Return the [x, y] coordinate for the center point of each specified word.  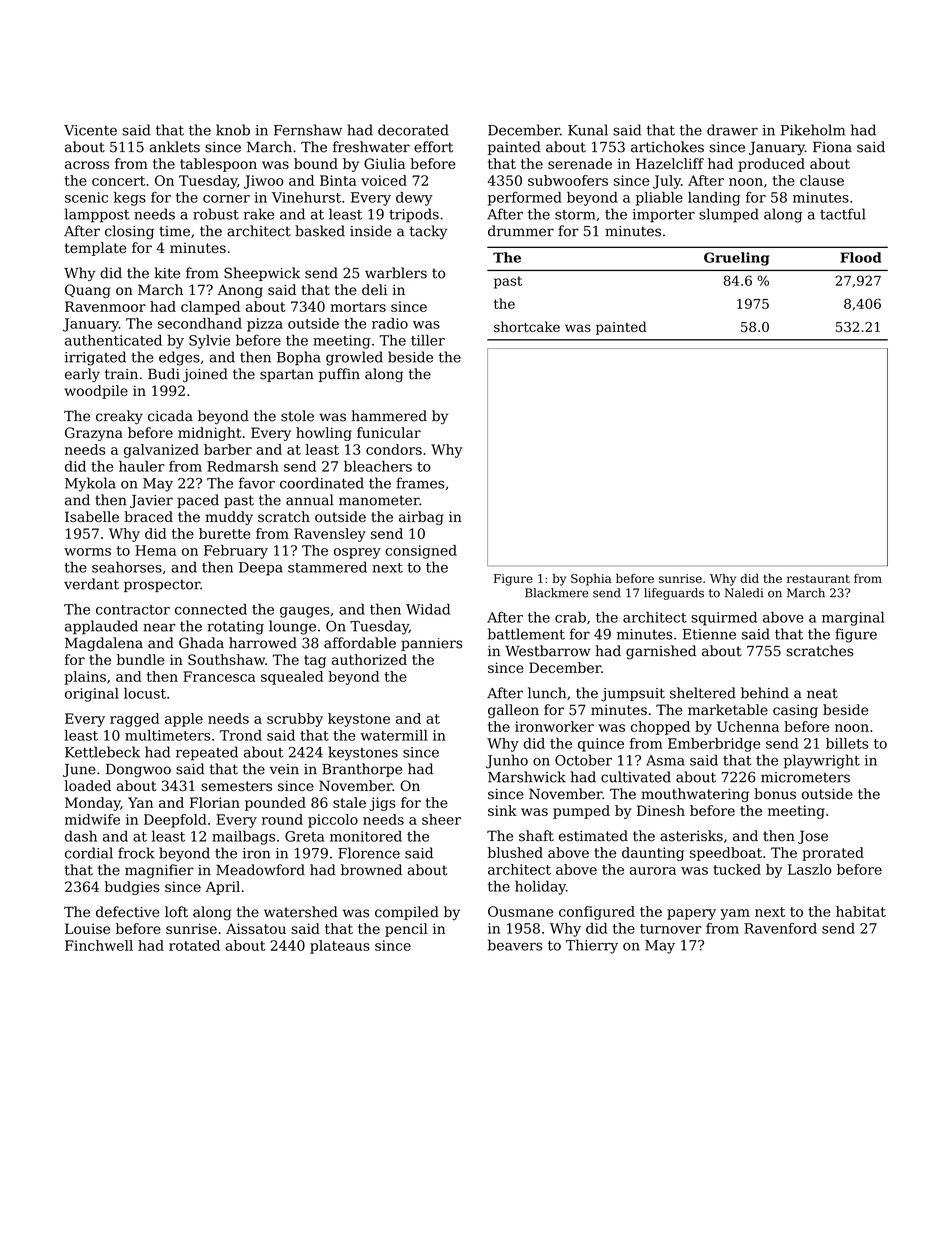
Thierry [592, 946]
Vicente [90, 130]
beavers [515, 945]
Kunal [588, 130]
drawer [732, 130]
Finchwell [99, 945]
